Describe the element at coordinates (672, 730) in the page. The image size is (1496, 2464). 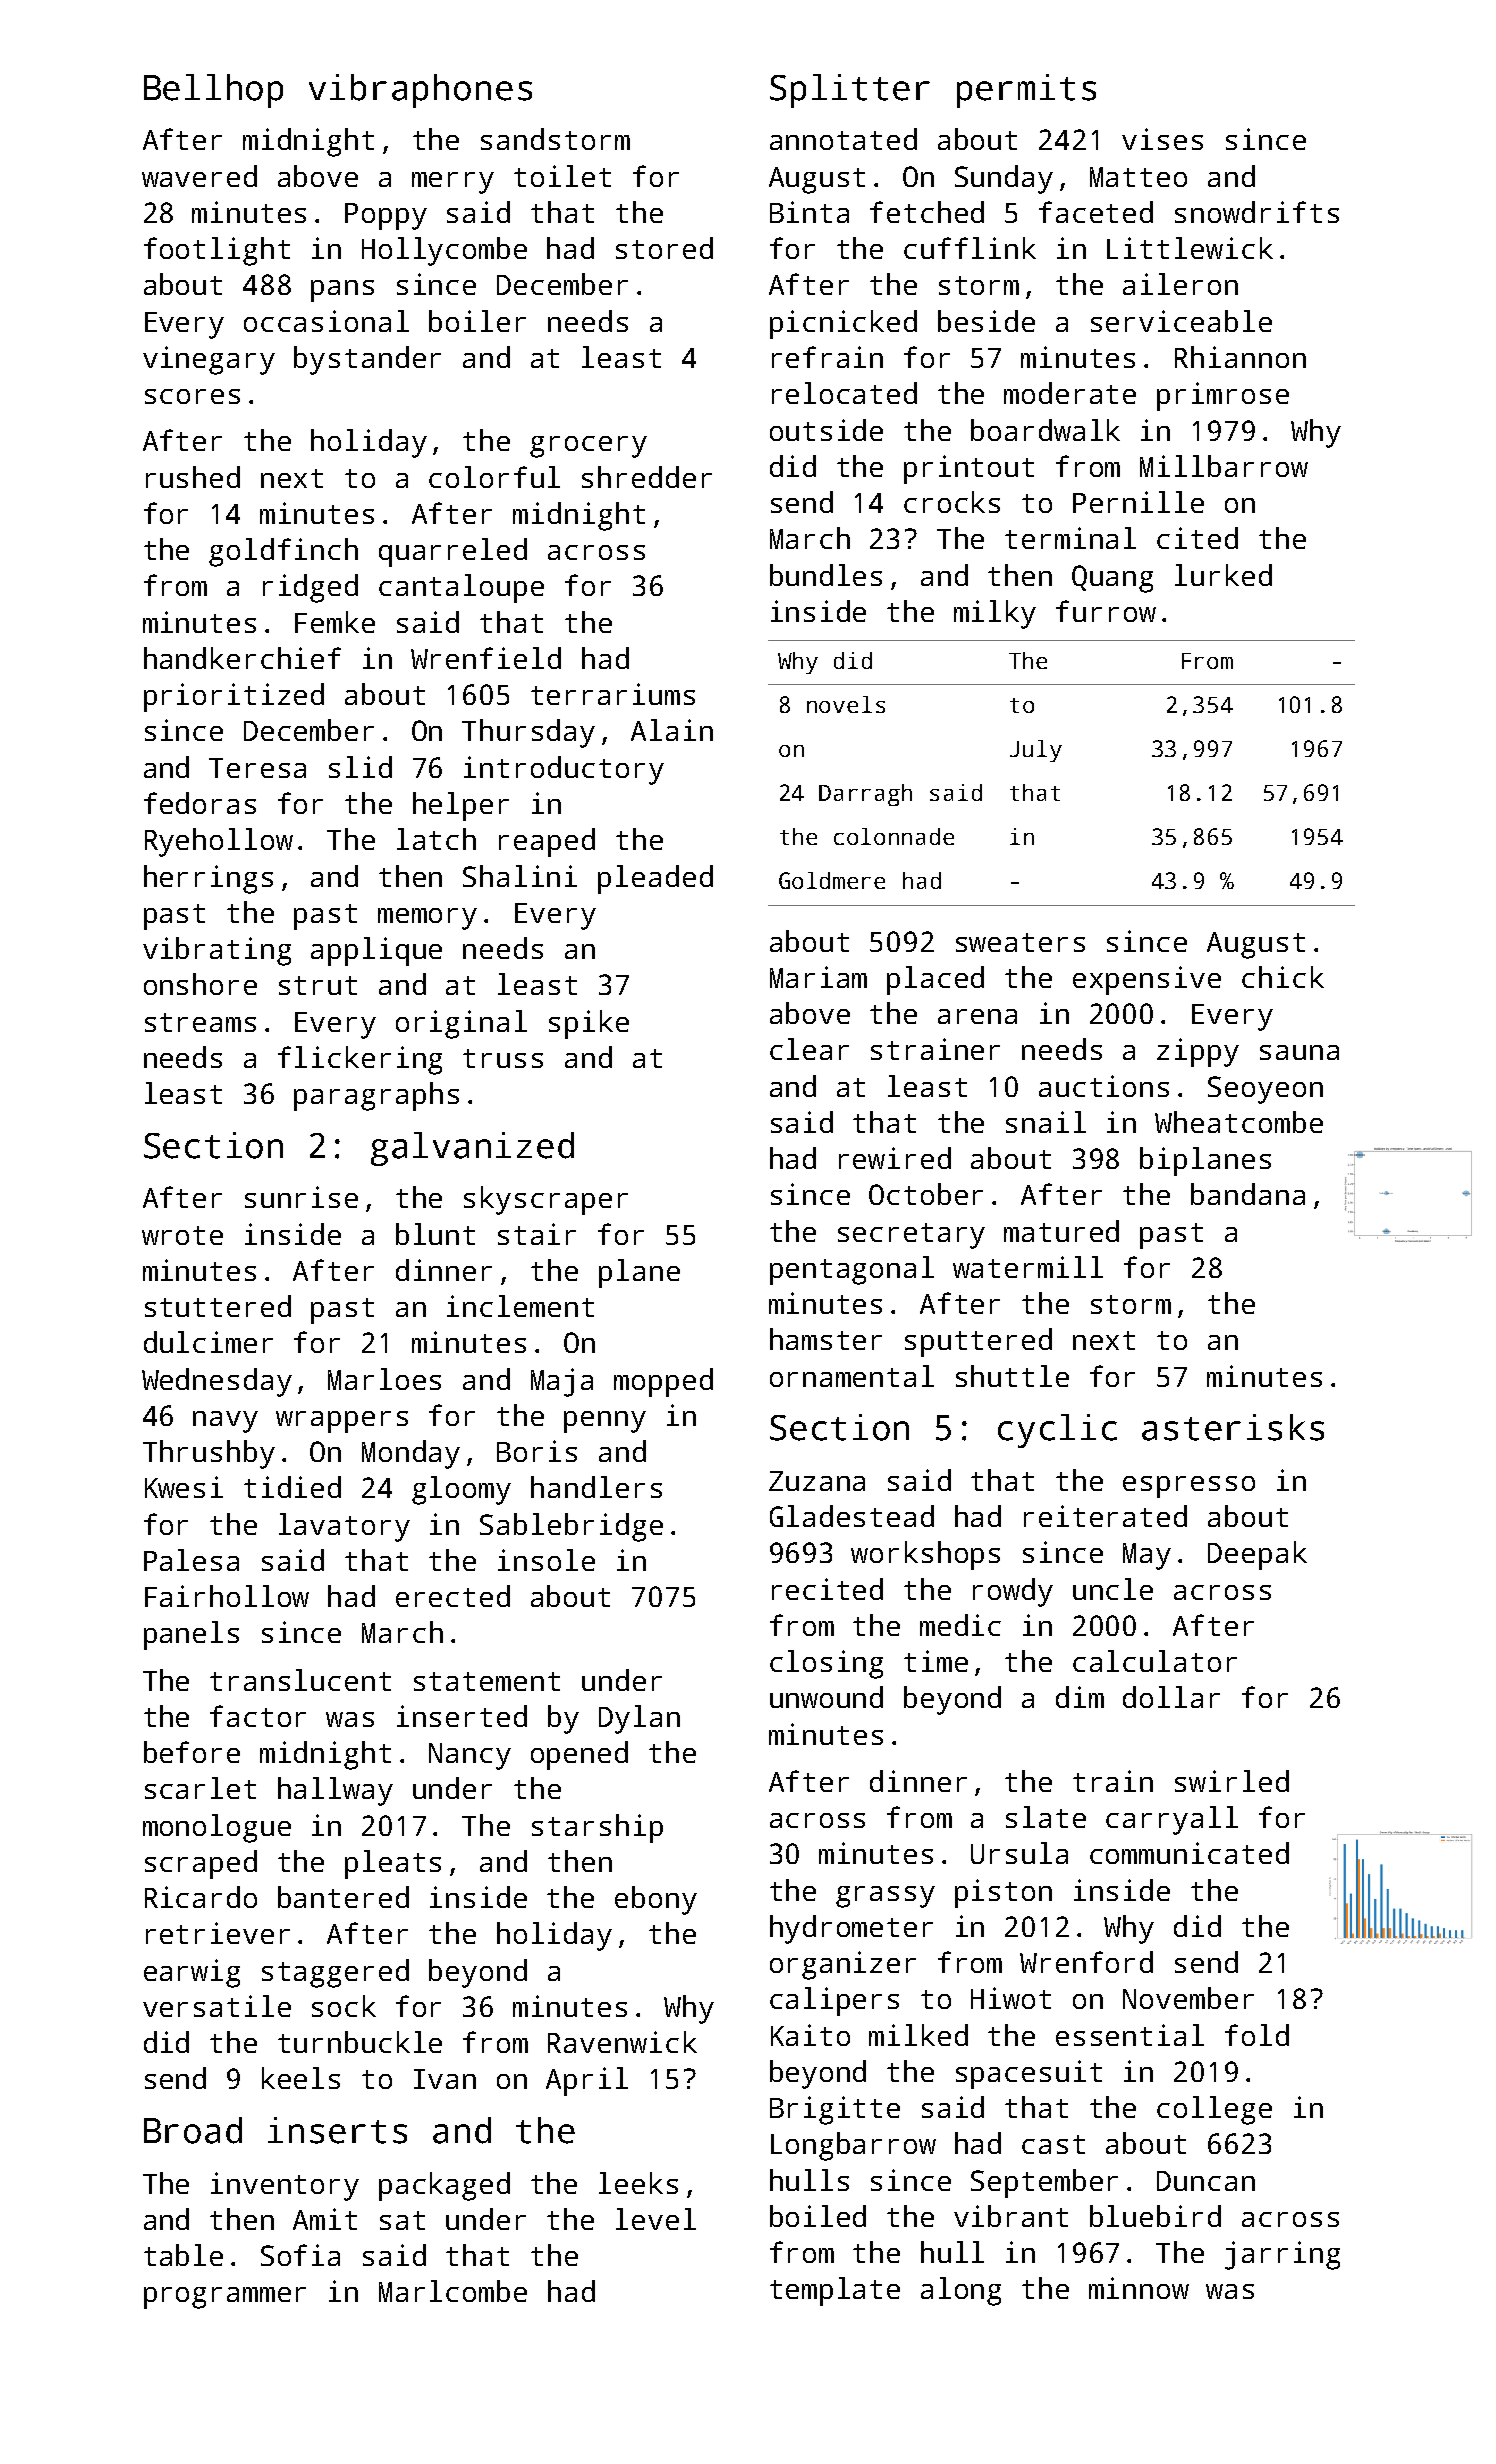
I see `Alain` at that location.
